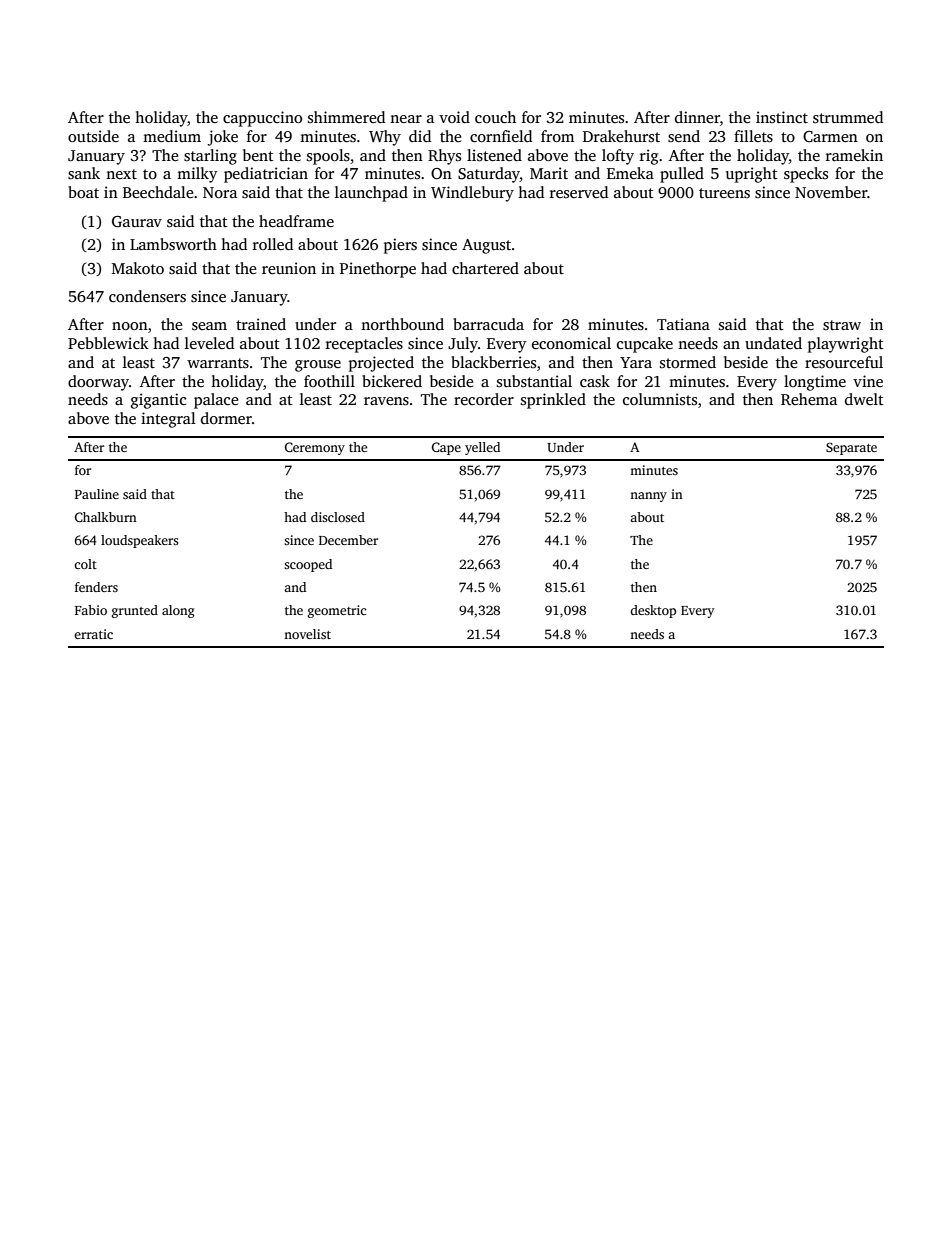  I want to click on palace, so click(216, 401).
